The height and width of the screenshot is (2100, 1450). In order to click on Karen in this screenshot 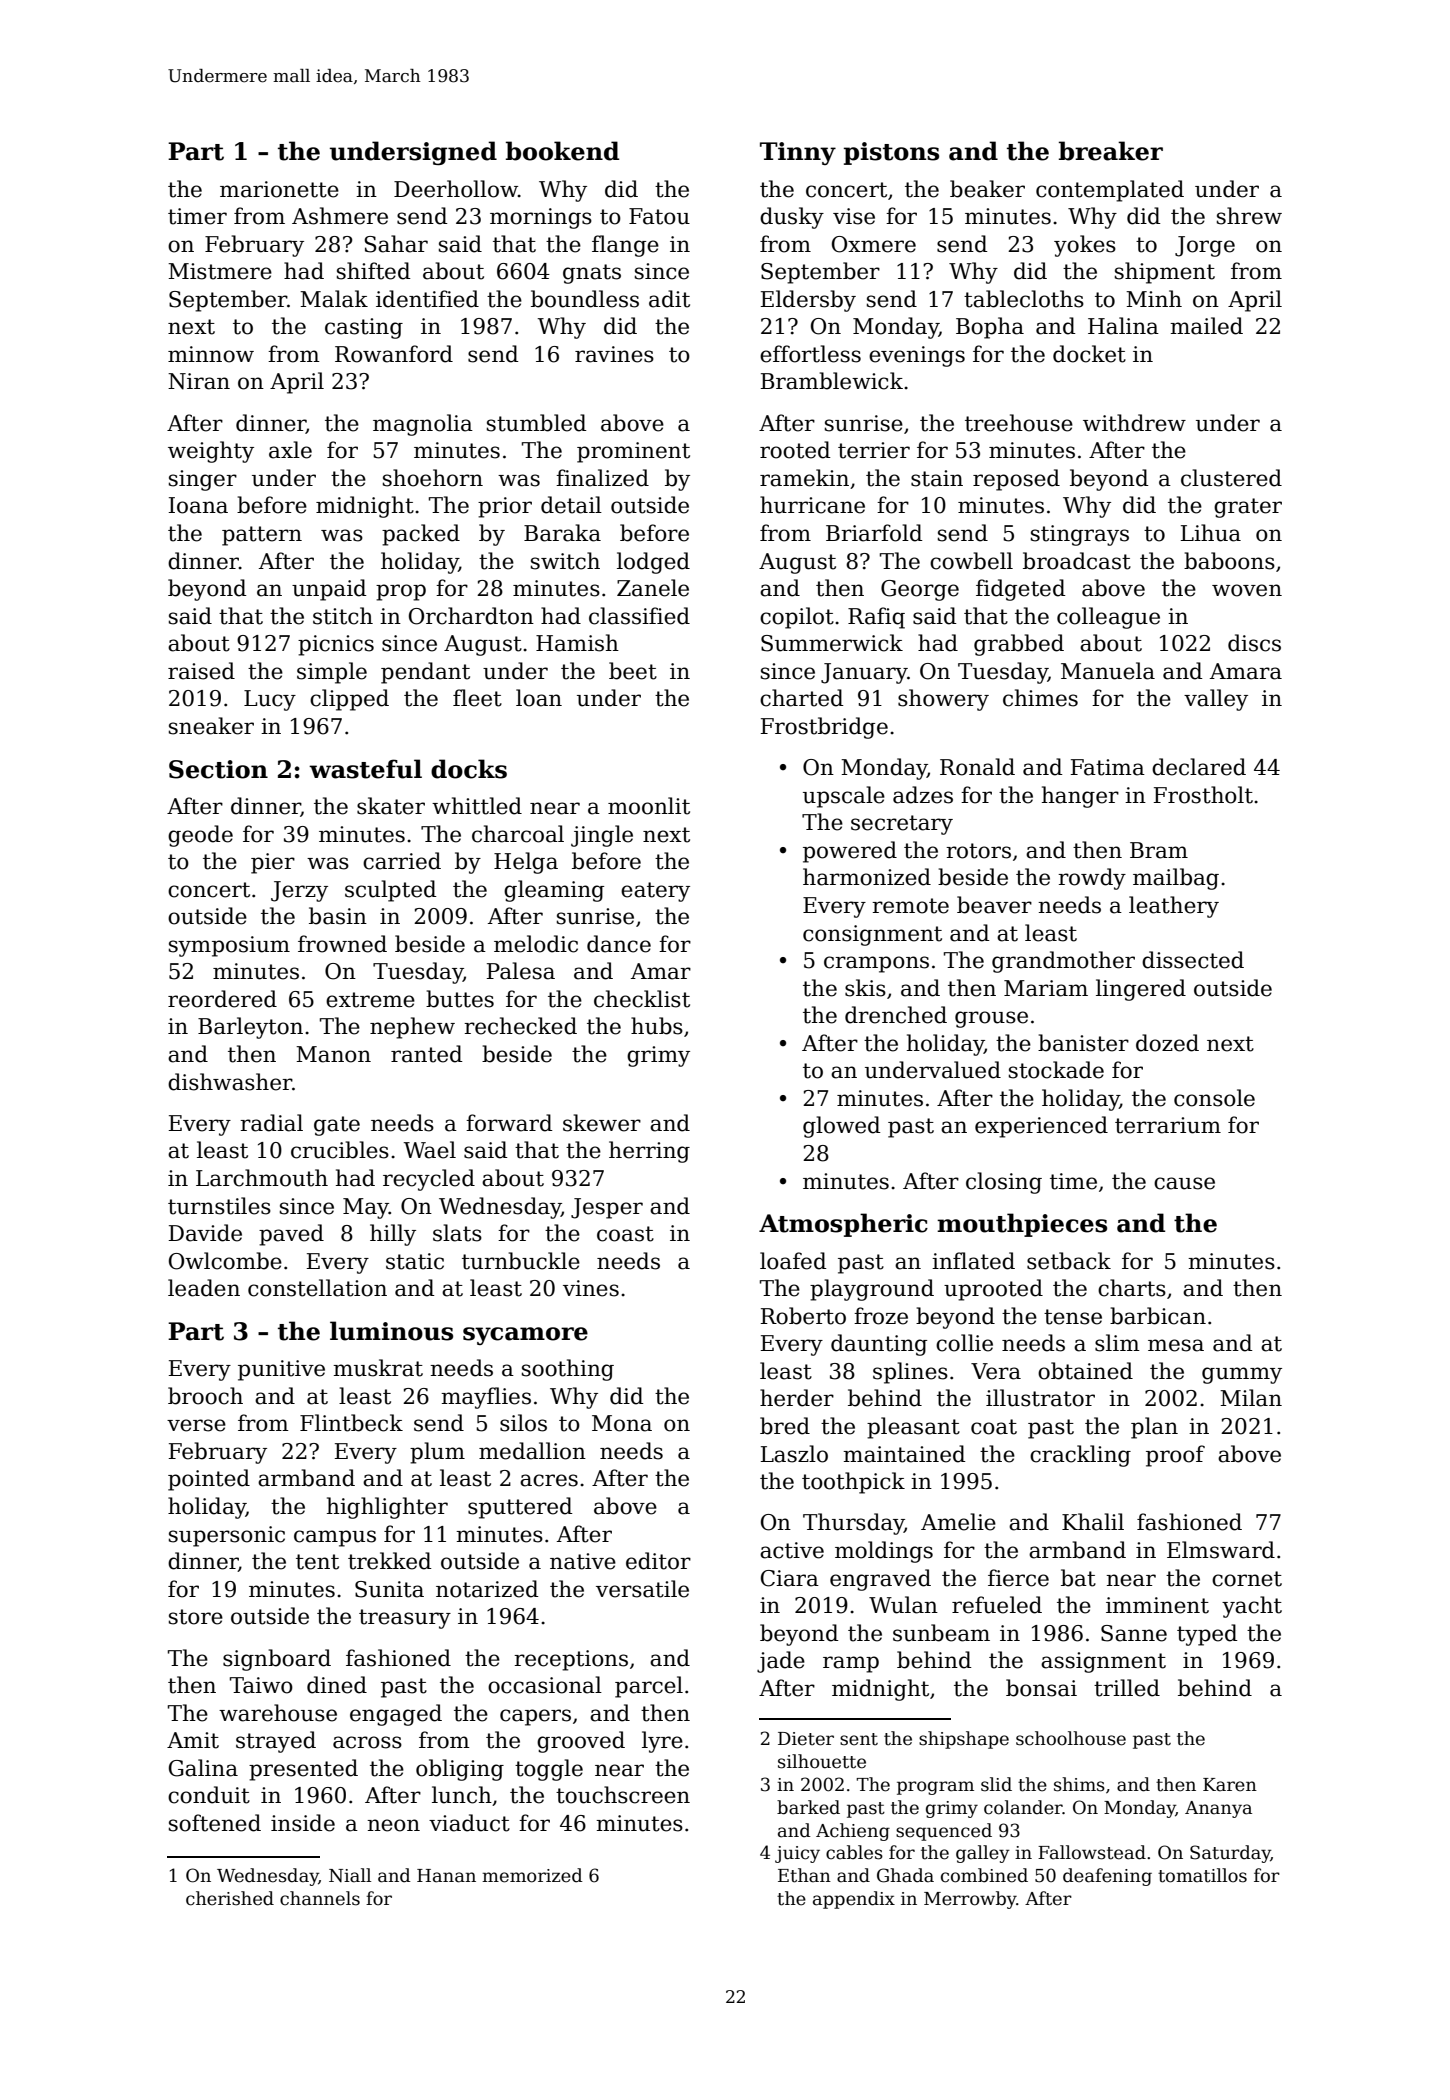, I will do `click(1230, 1785)`.
